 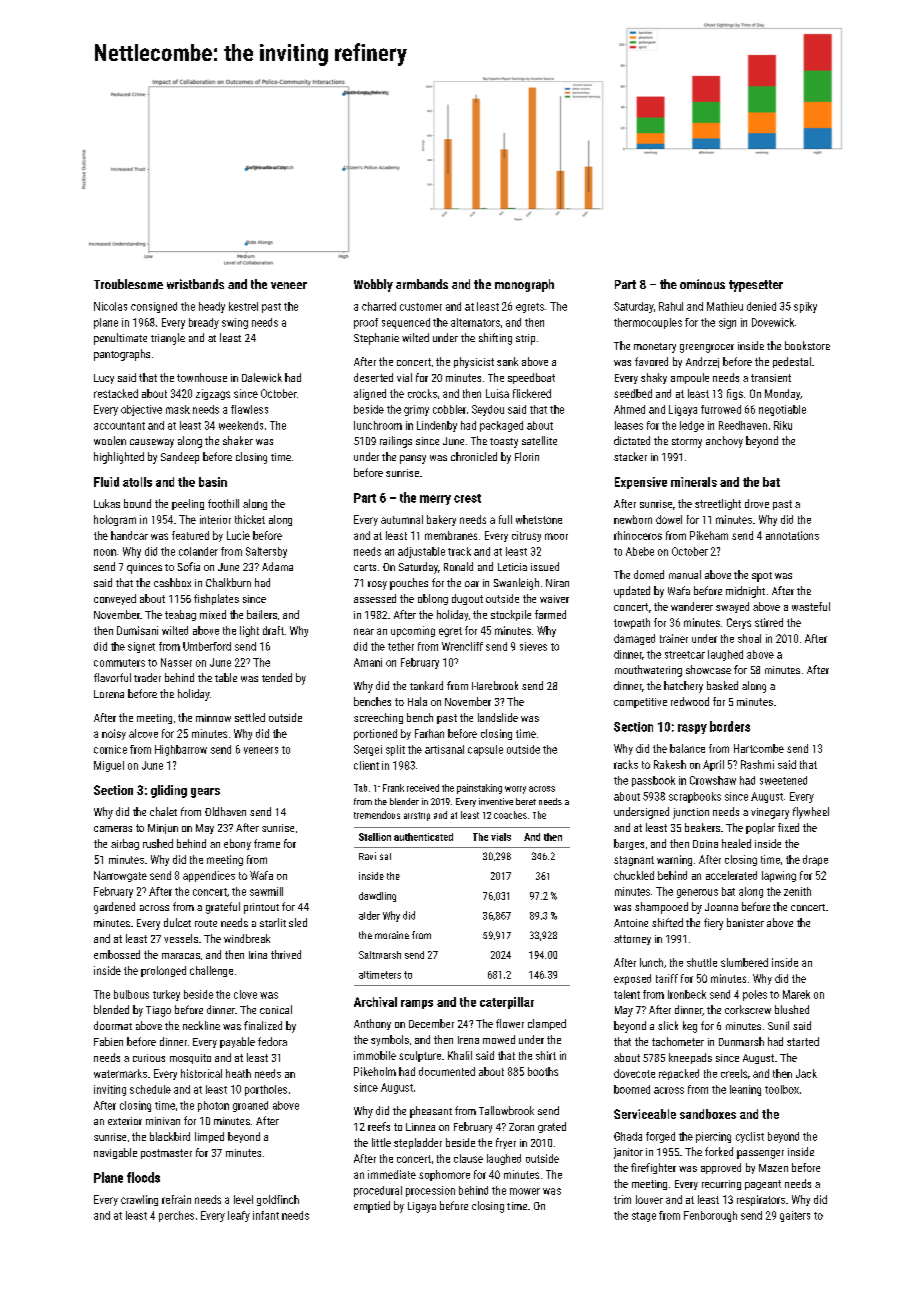 What do you see at coordinates (702, 284) in the document?
I see `ominous` at bounding box center [702, 284].
